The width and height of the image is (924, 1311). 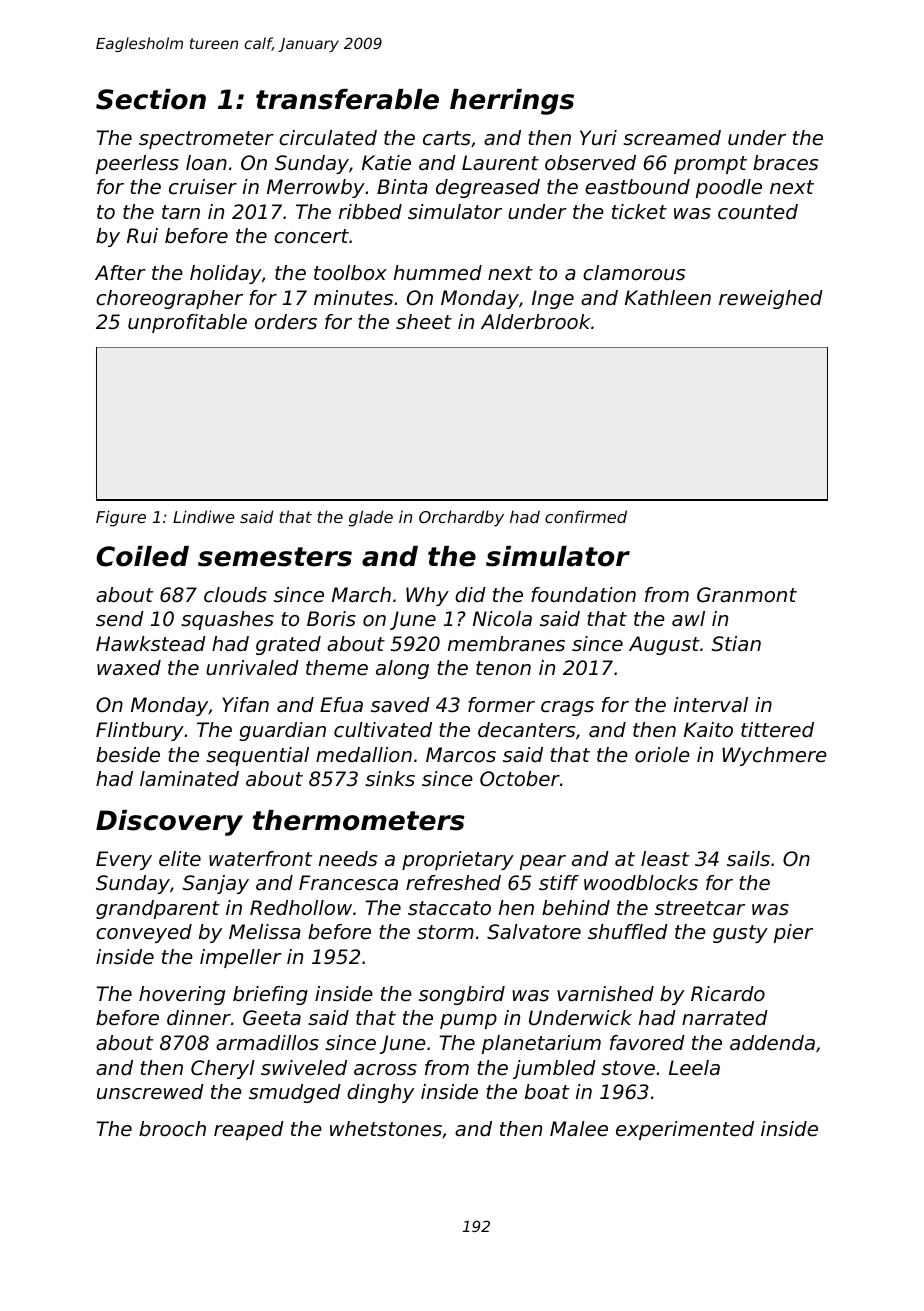 I want to click on experimented, so click(x=685, y=1130).
